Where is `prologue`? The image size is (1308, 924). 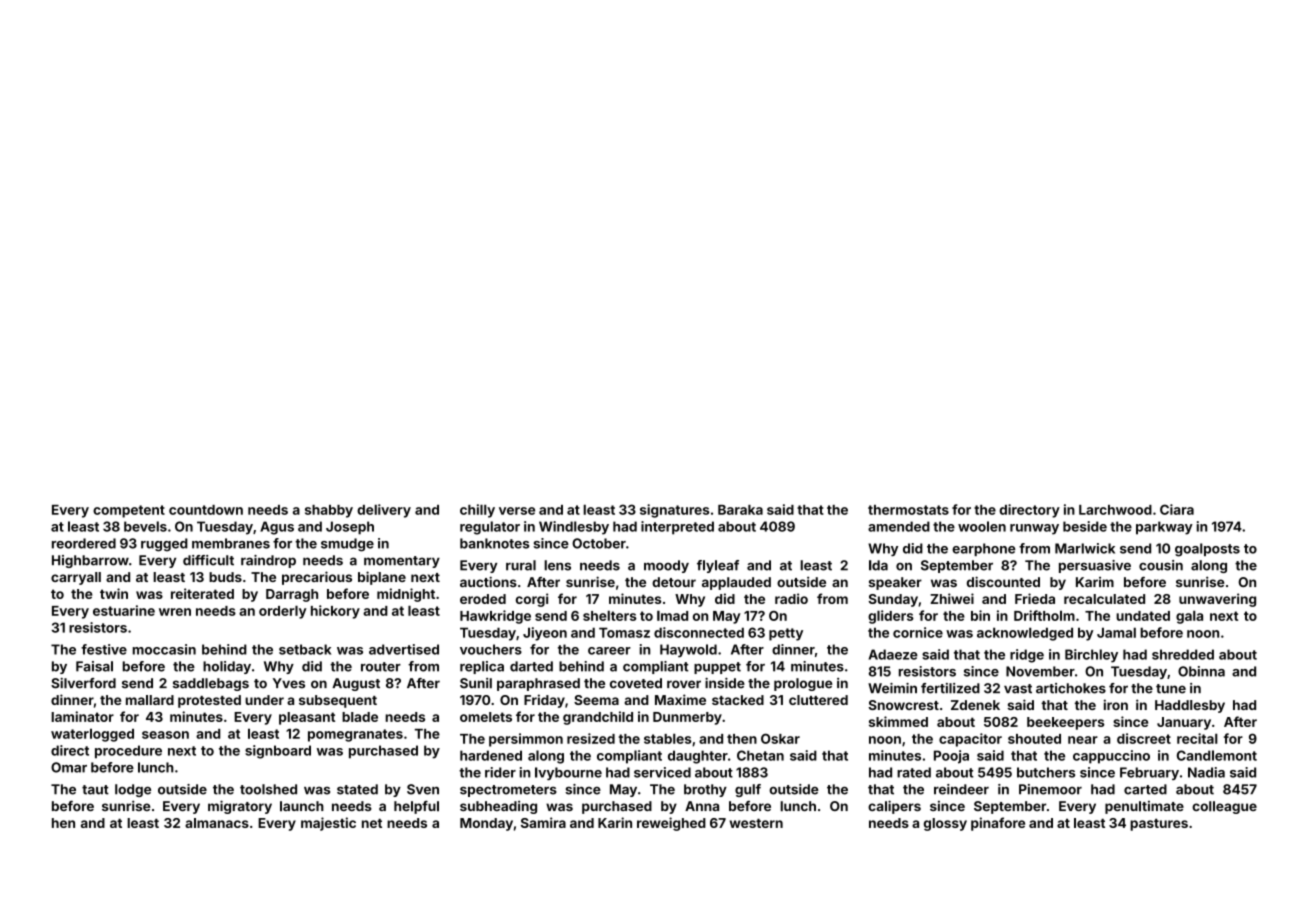 prologue is located at coordinates (803, 684).
